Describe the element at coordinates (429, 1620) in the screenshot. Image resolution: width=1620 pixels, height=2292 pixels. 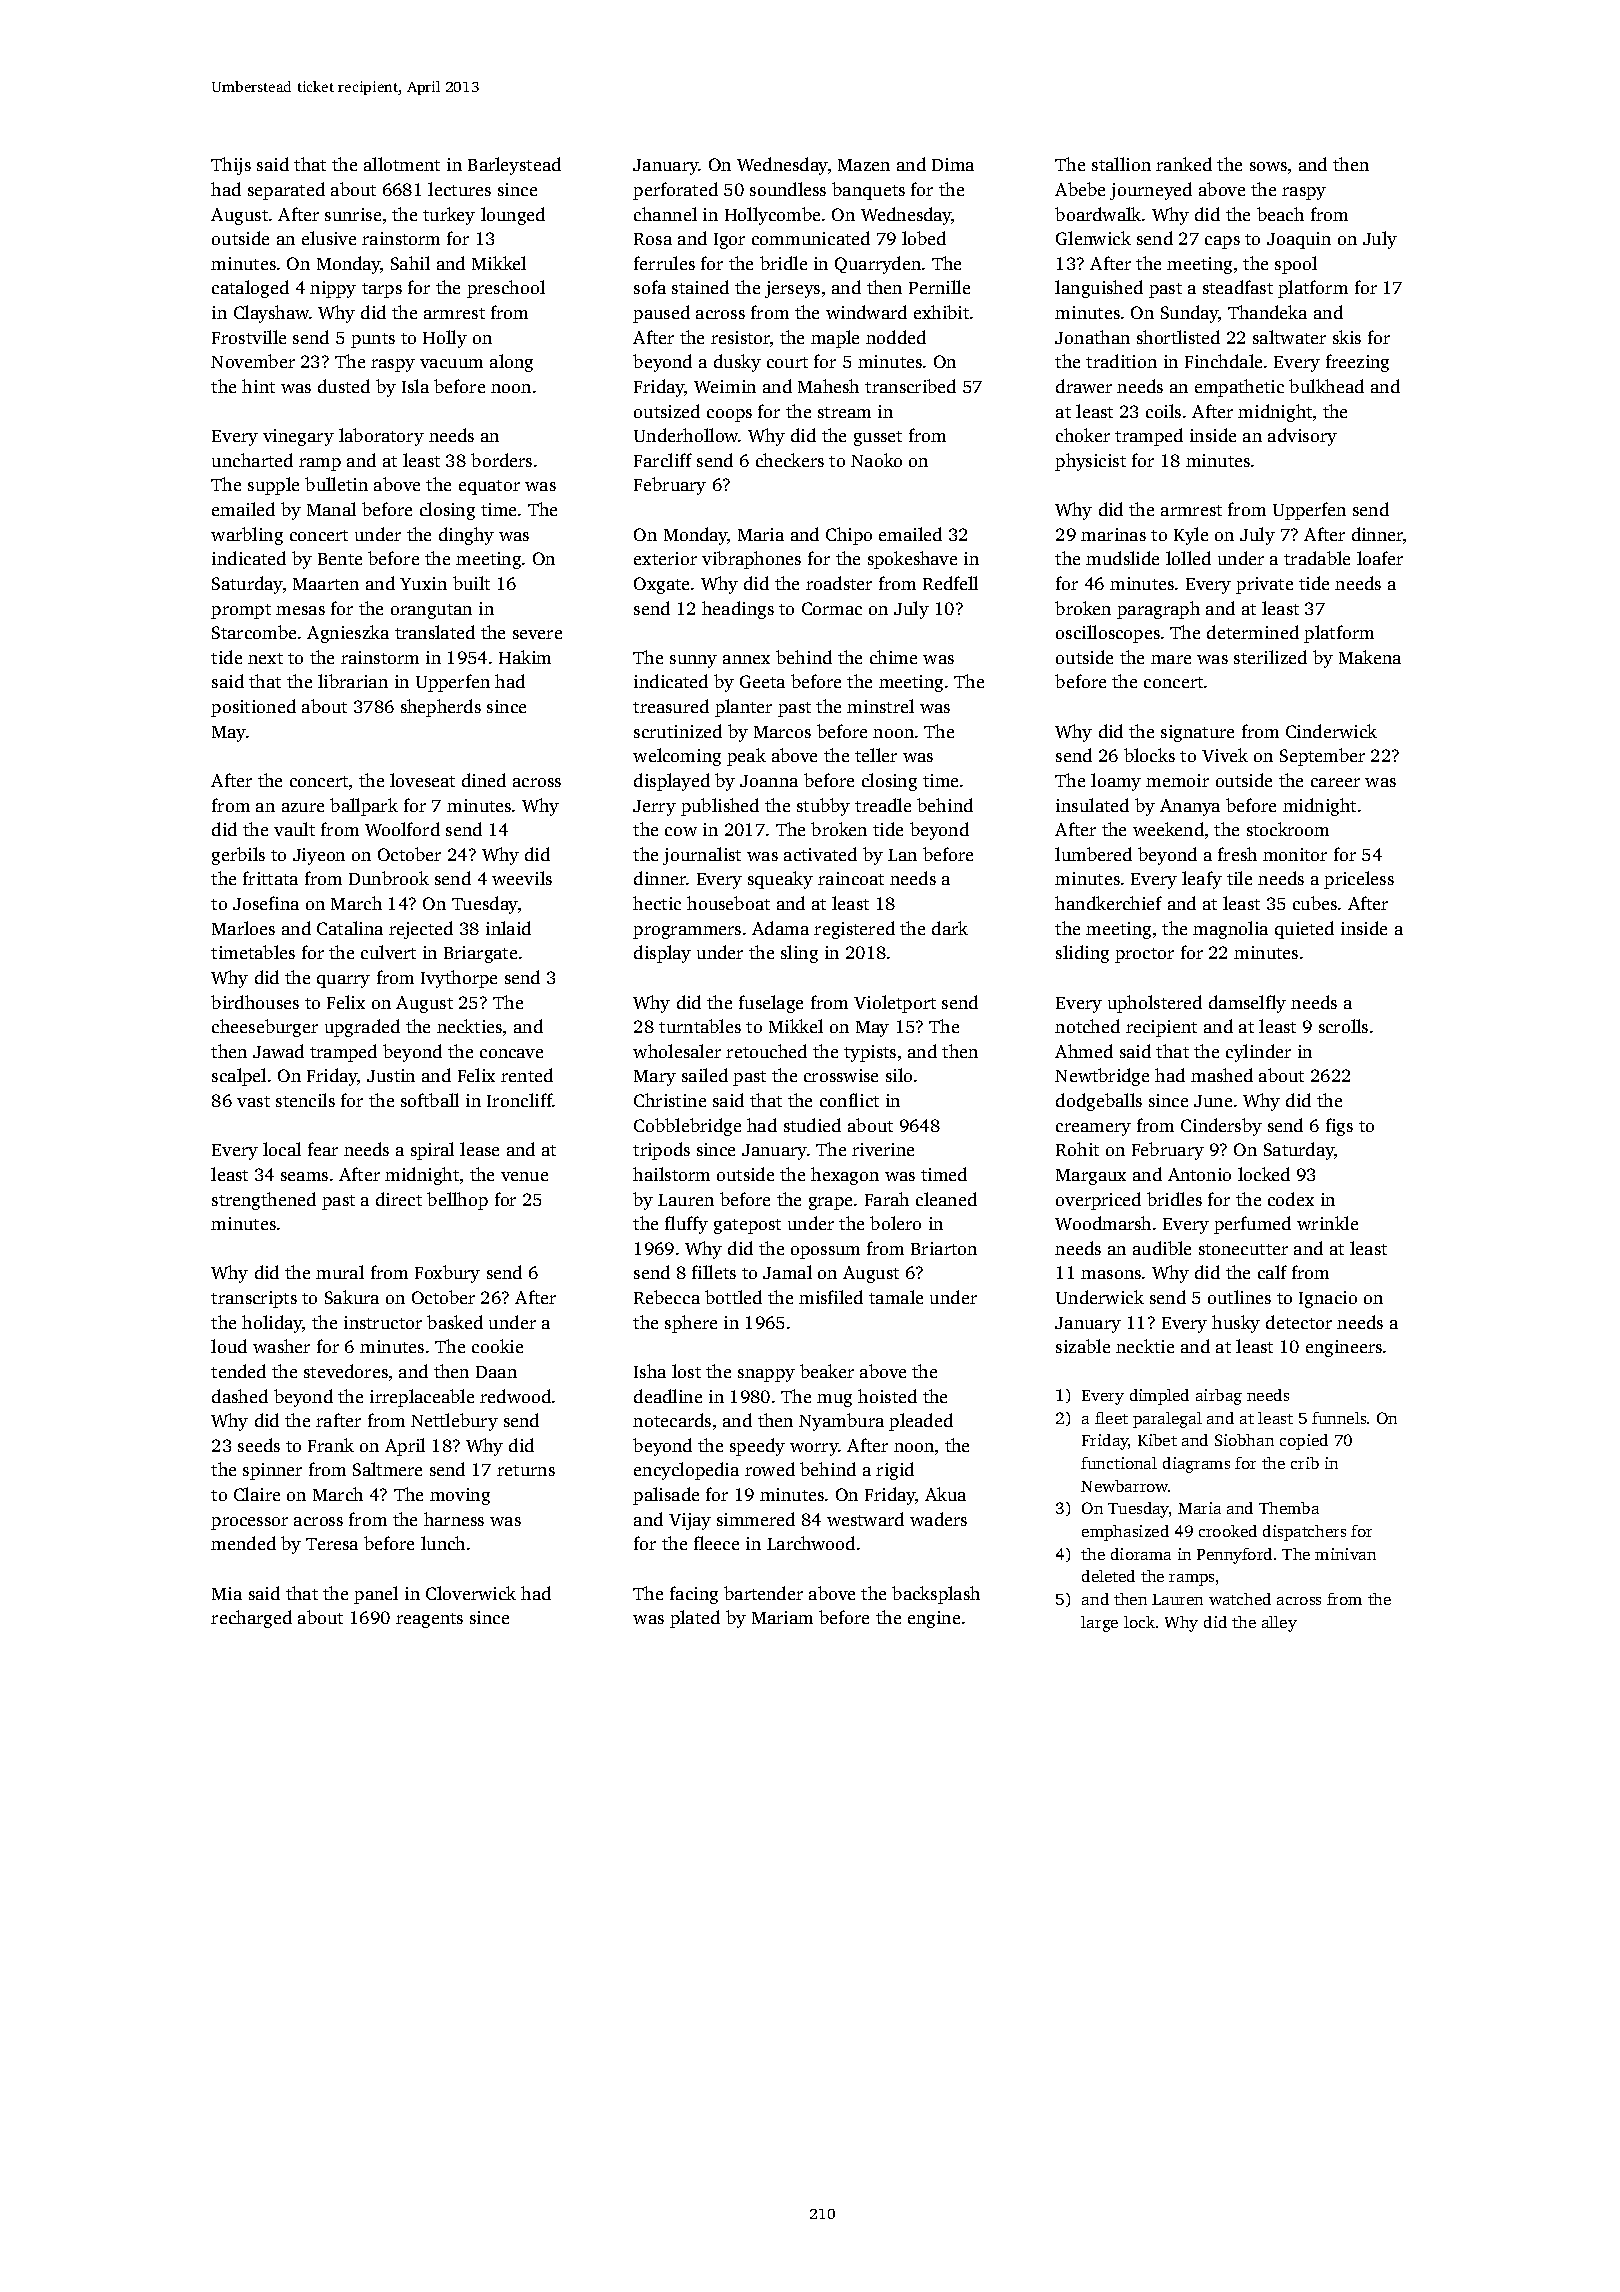
I see `reagents` at that location.
